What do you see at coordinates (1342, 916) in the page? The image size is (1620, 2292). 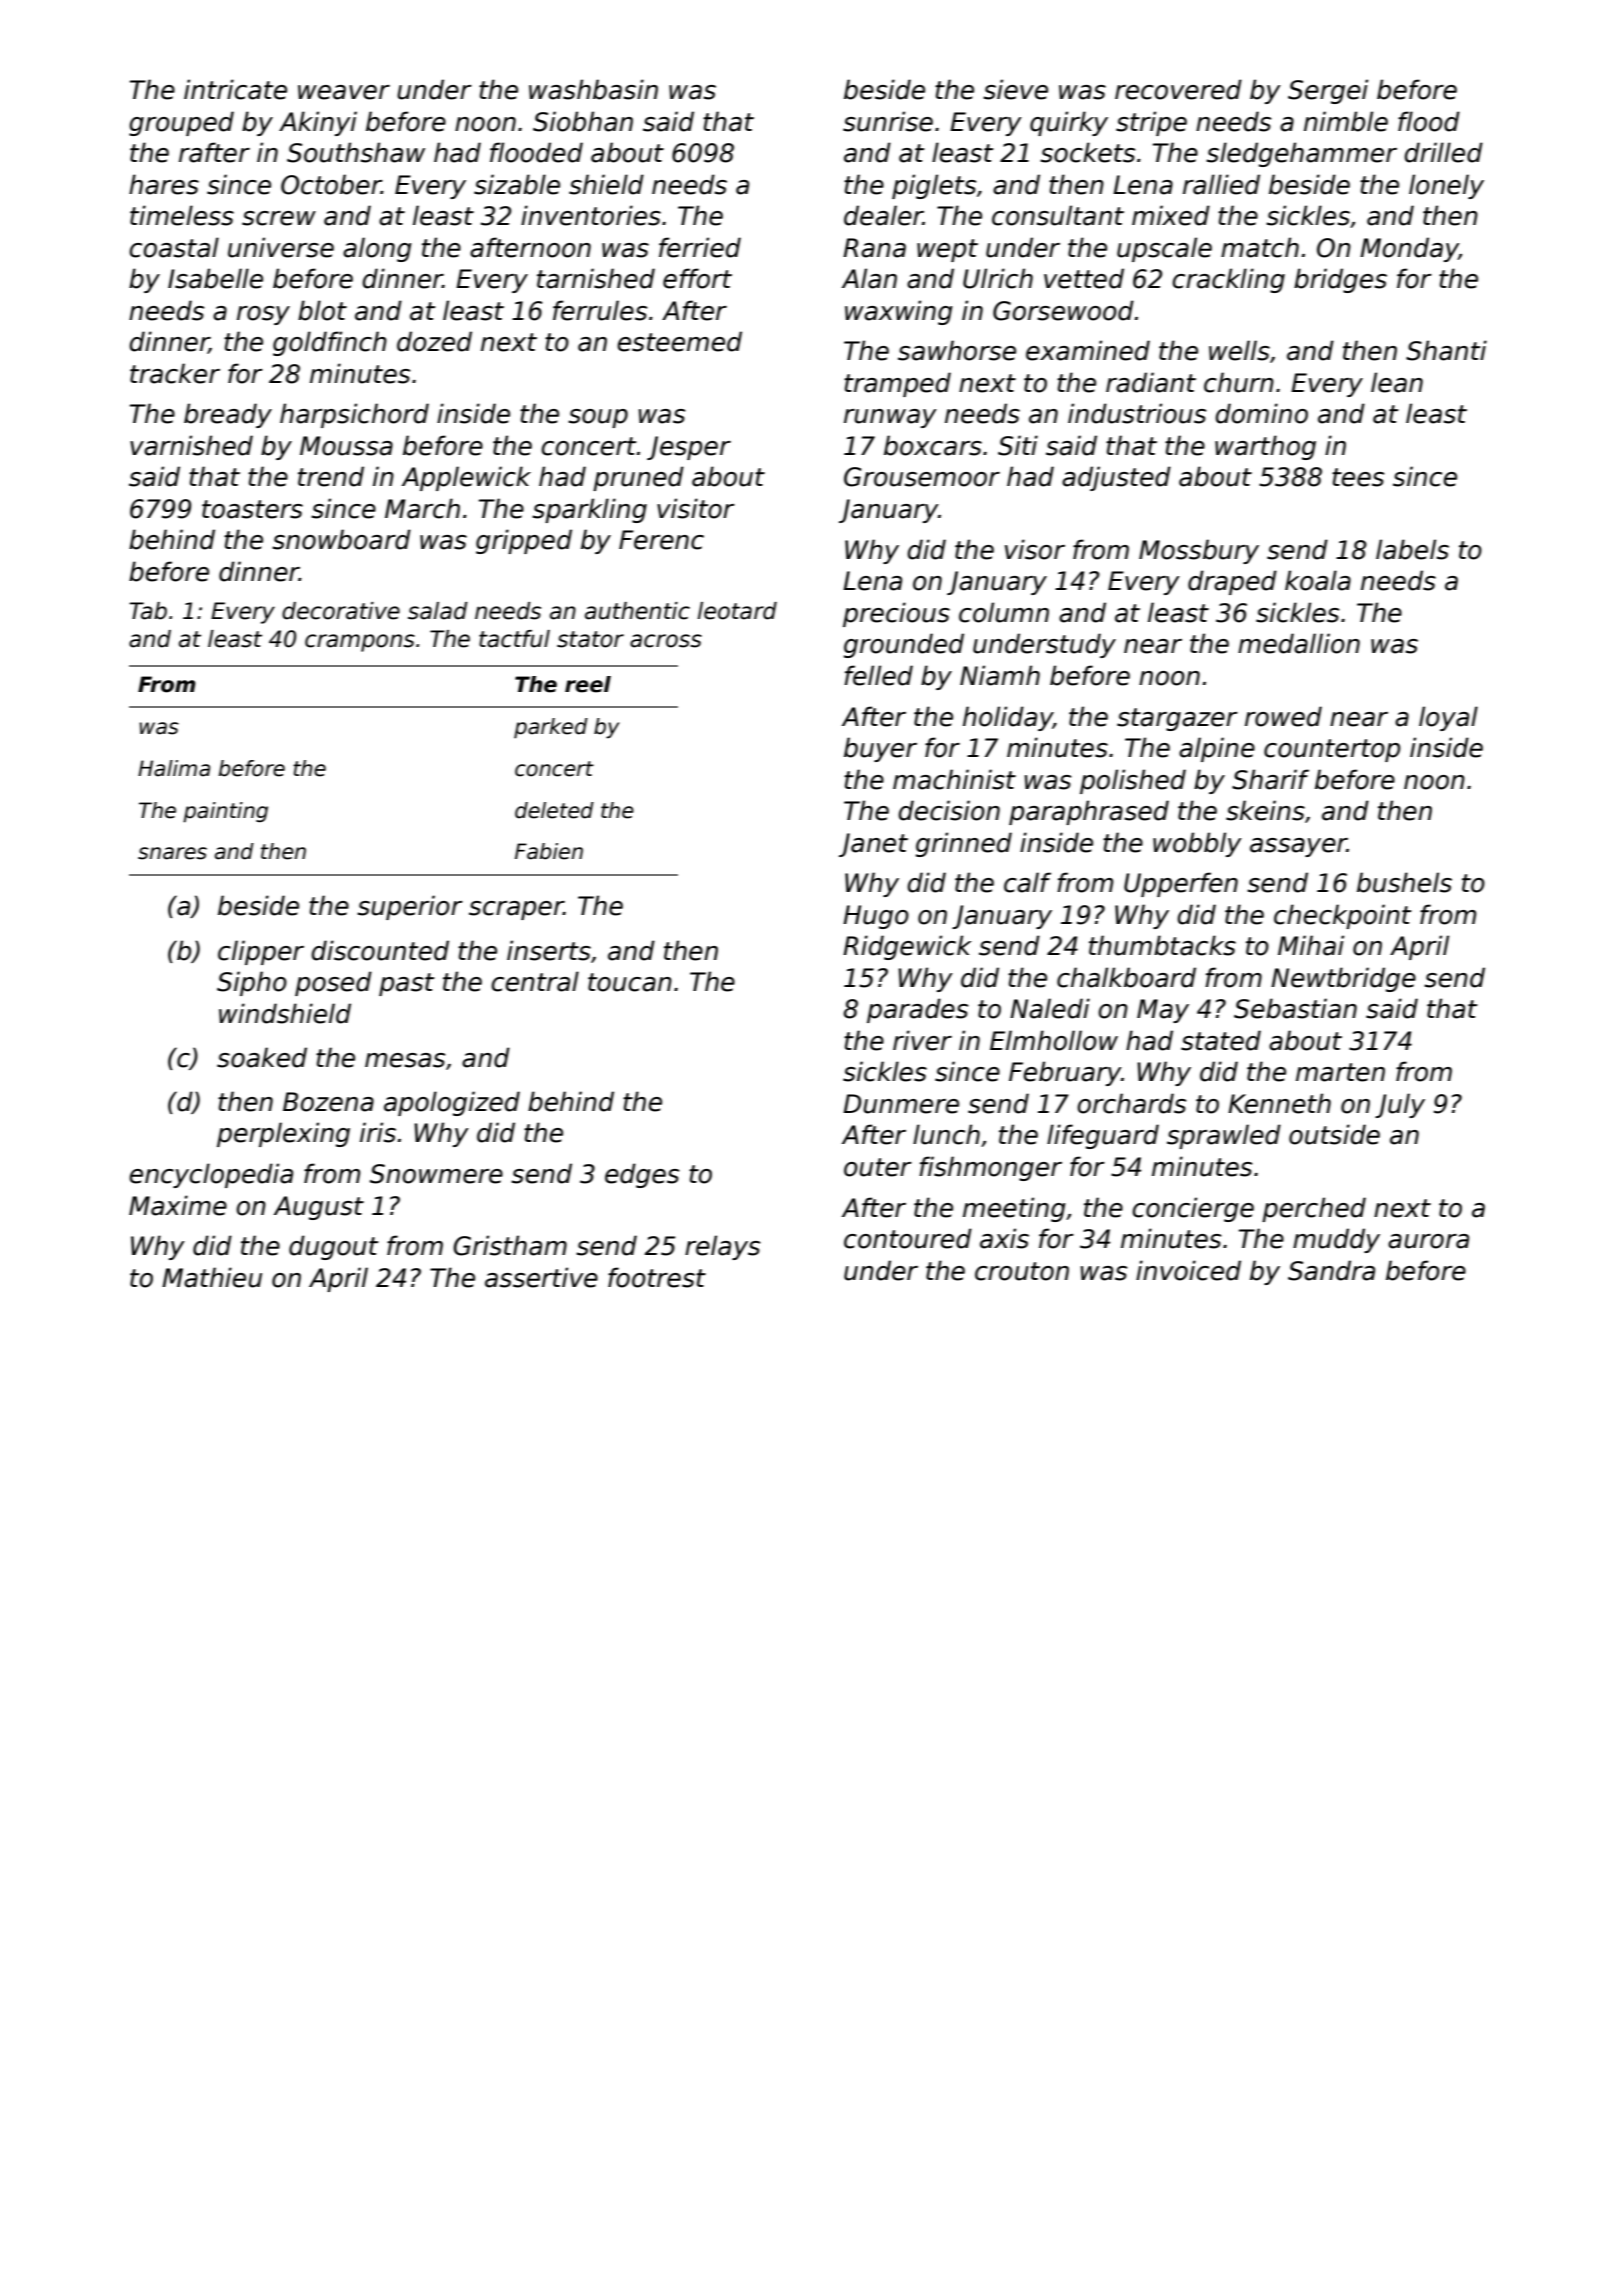 I see `checkpoint` at bounding box center [1342, 916].
